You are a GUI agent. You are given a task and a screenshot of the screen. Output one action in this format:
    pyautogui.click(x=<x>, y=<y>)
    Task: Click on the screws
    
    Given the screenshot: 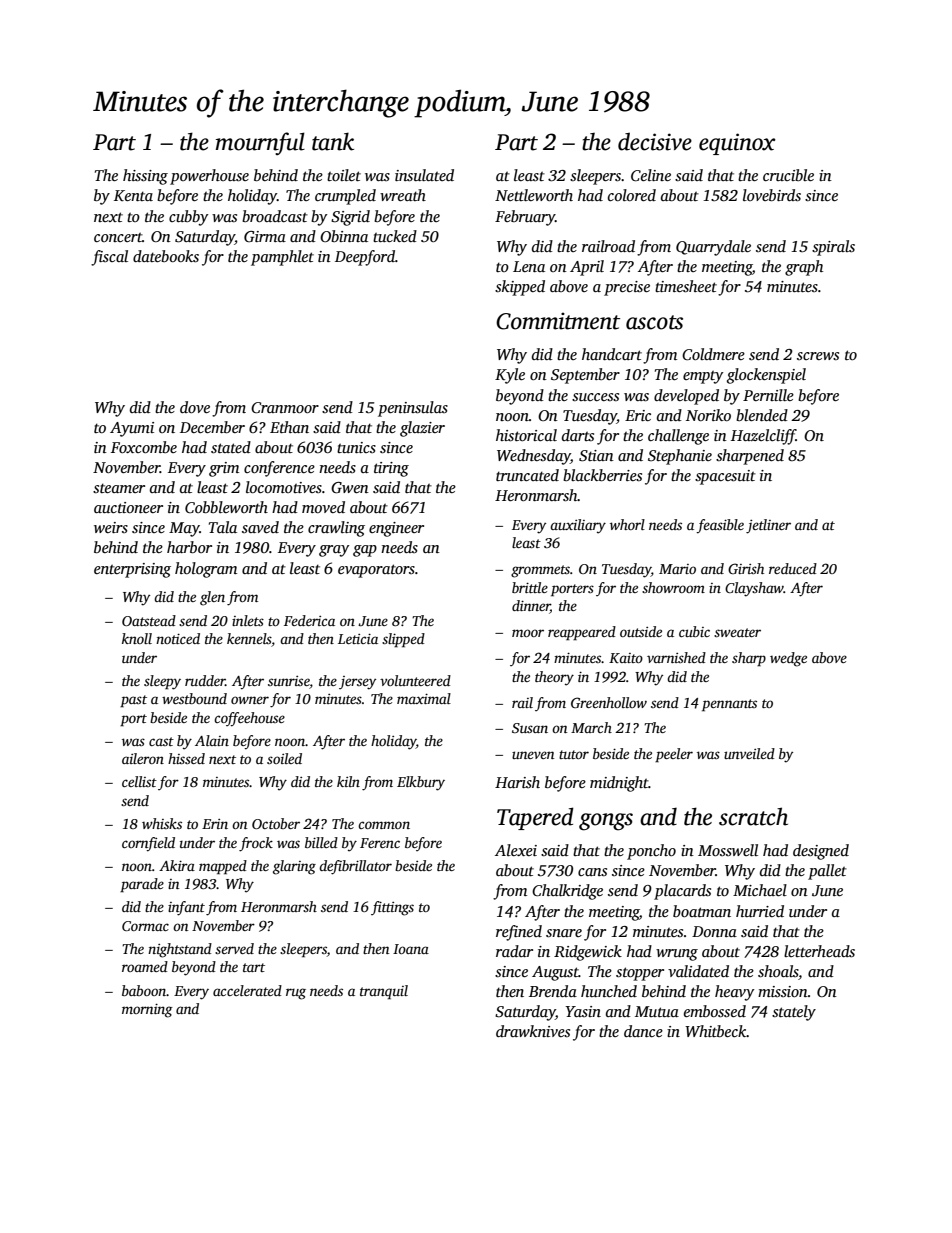 What is the action you would take?
    pyautogui.click(x=818, y=356)
